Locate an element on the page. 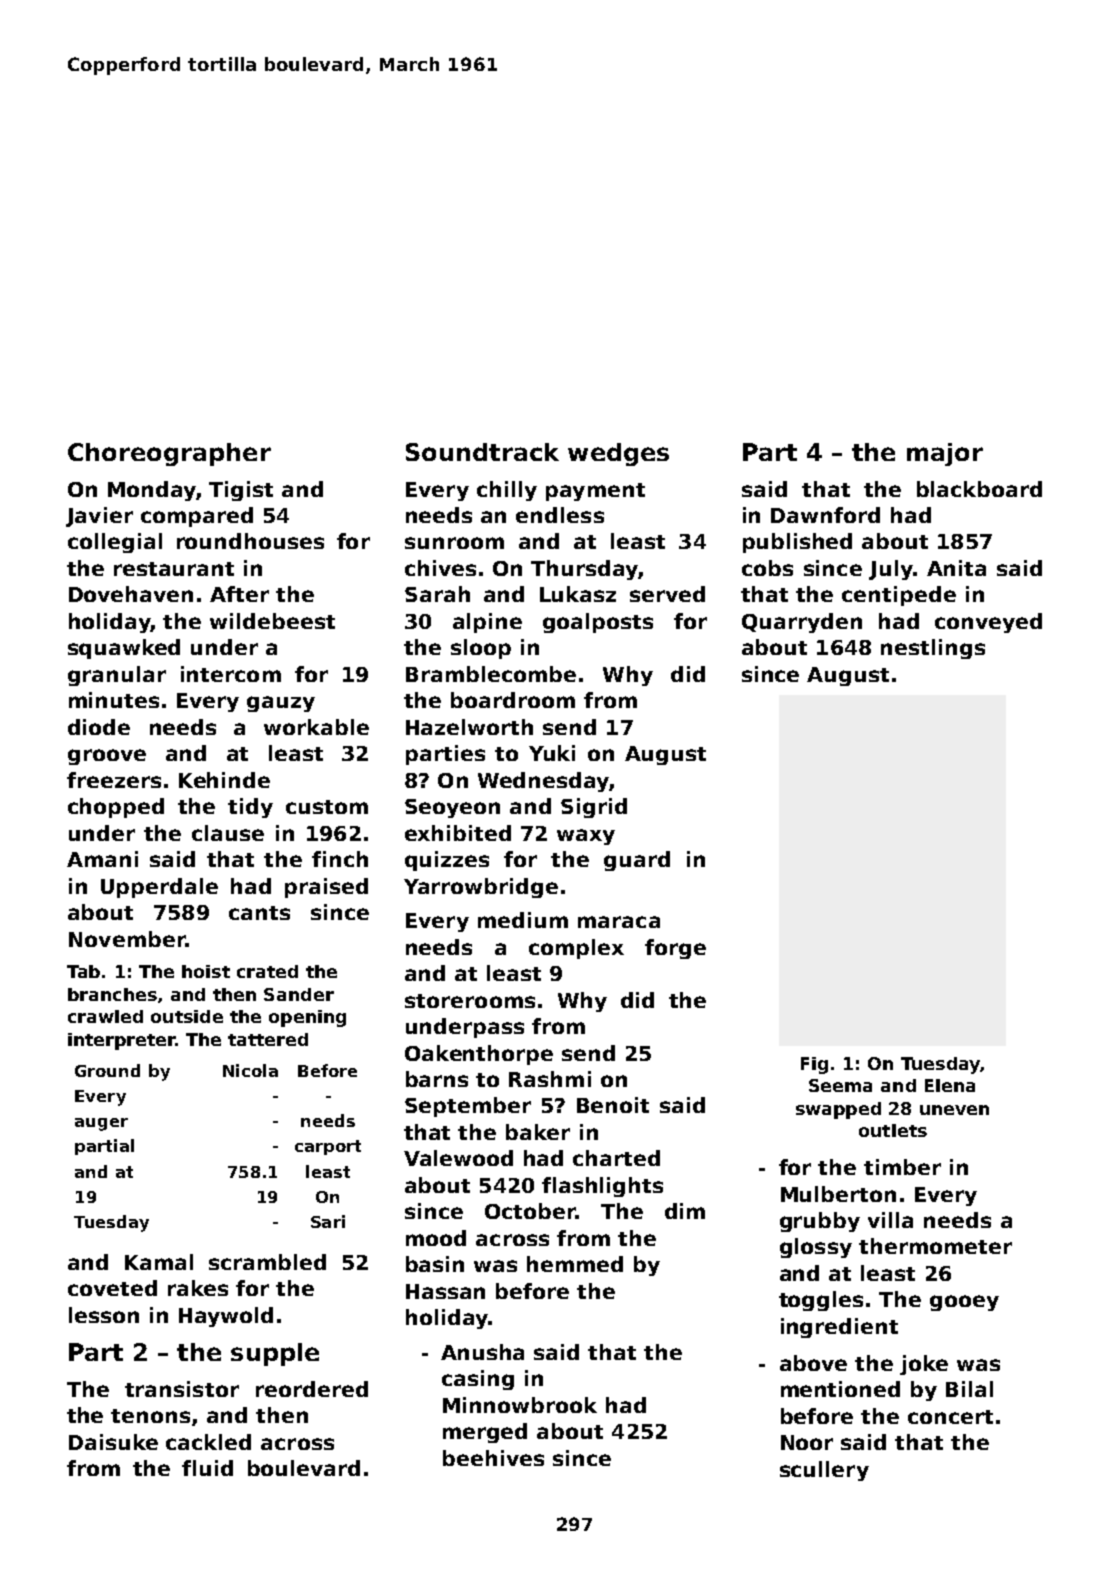 The width and height of the image is (1111, 1571). major is located at coordinates (945, 454).
